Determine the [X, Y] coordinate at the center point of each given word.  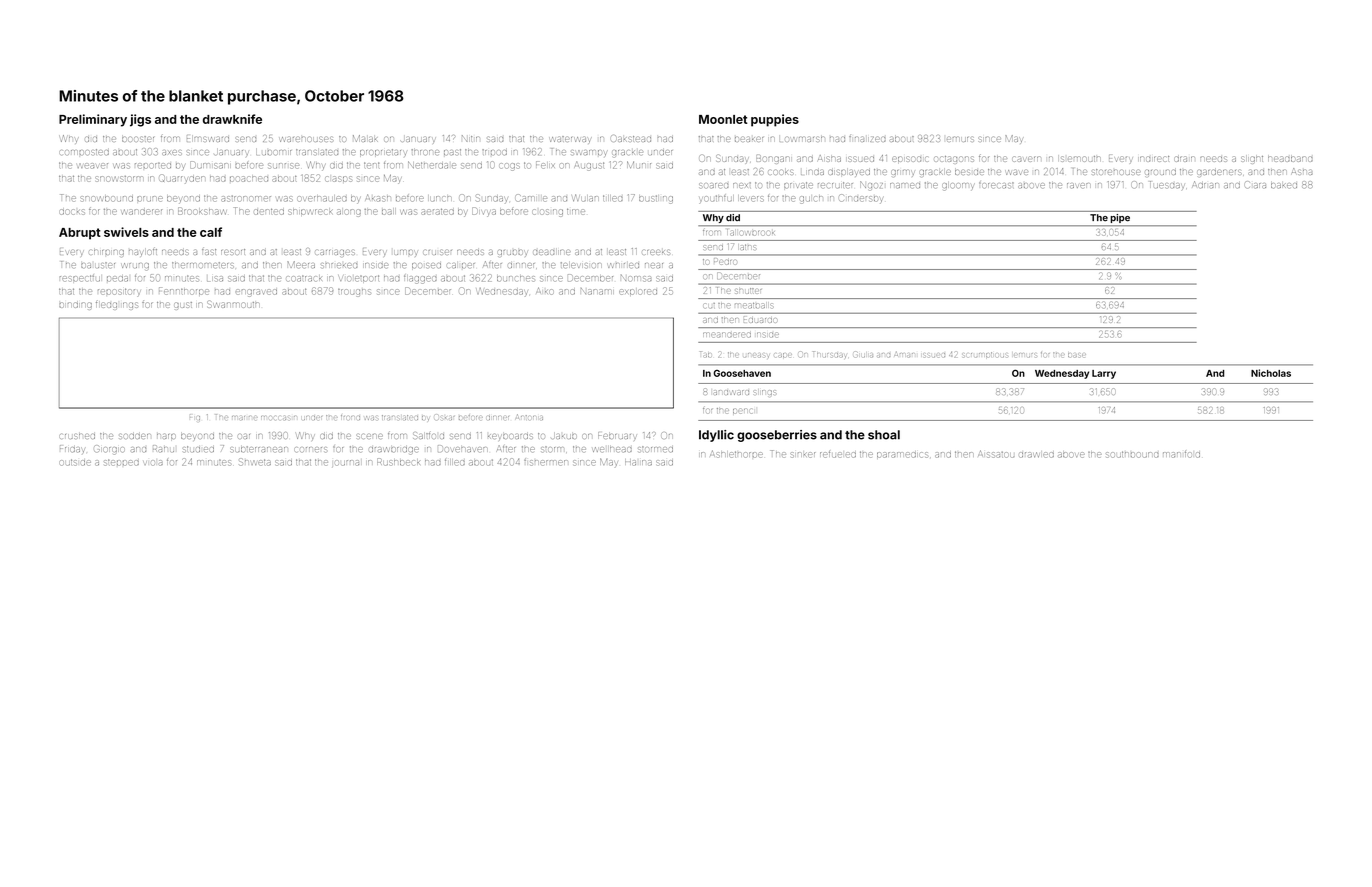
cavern [1026, 159]
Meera [301, 264]
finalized [867, 139]
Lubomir [273, 152]
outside [75, 462]
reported [153, 166]
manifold [1181, 454]
